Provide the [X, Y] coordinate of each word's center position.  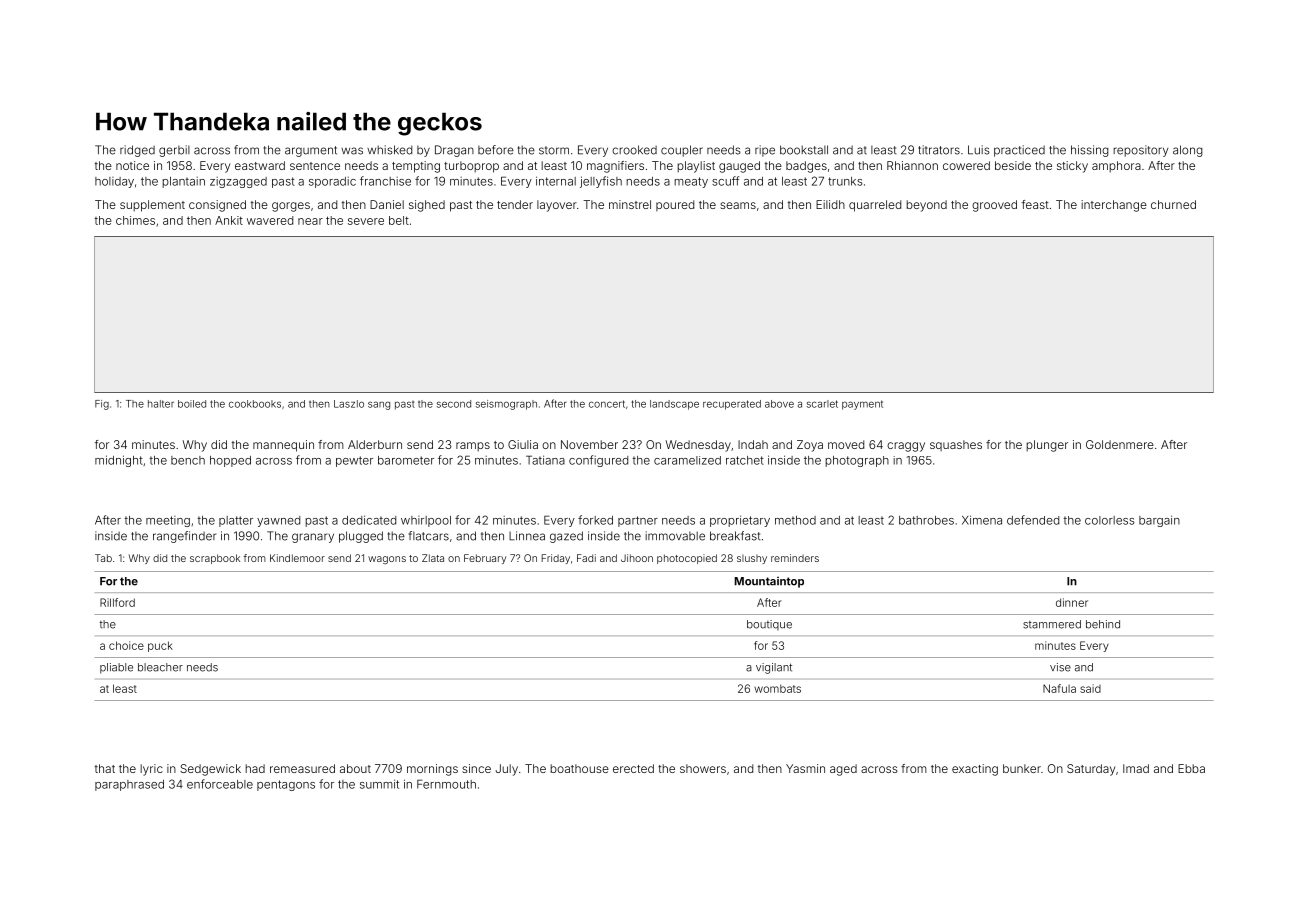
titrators [939, 150]
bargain [1159, 521]
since [476, 768]
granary [313, 538]
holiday [114, 182]
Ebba [1191, 768]
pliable [116, 668]
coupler [682, 151]
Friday [555, 559]
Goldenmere [1120, 444]
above [779, 404]
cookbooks [255, 404]
